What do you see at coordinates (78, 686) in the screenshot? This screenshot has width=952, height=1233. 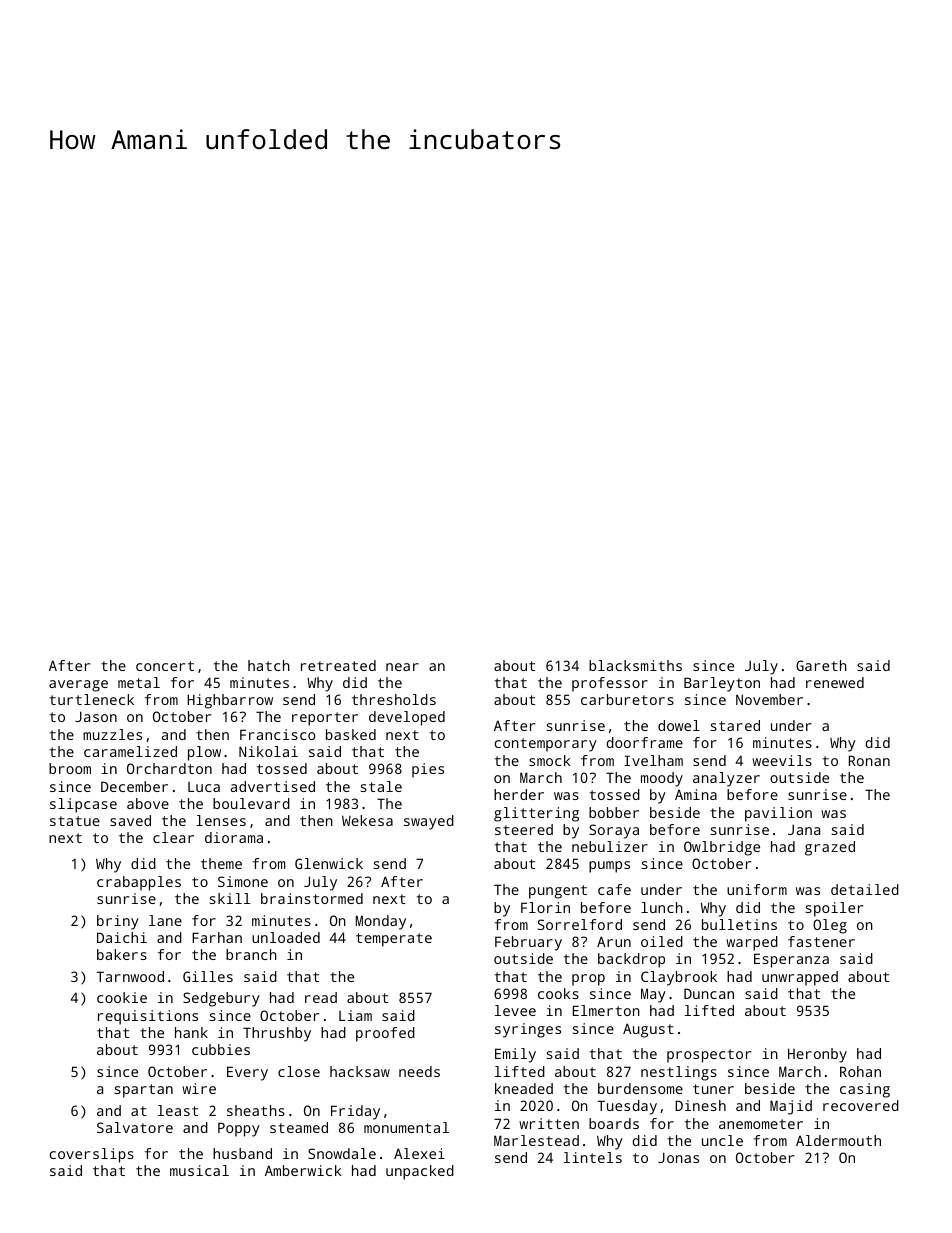 I see `average` at bounding box center [78, 686].
